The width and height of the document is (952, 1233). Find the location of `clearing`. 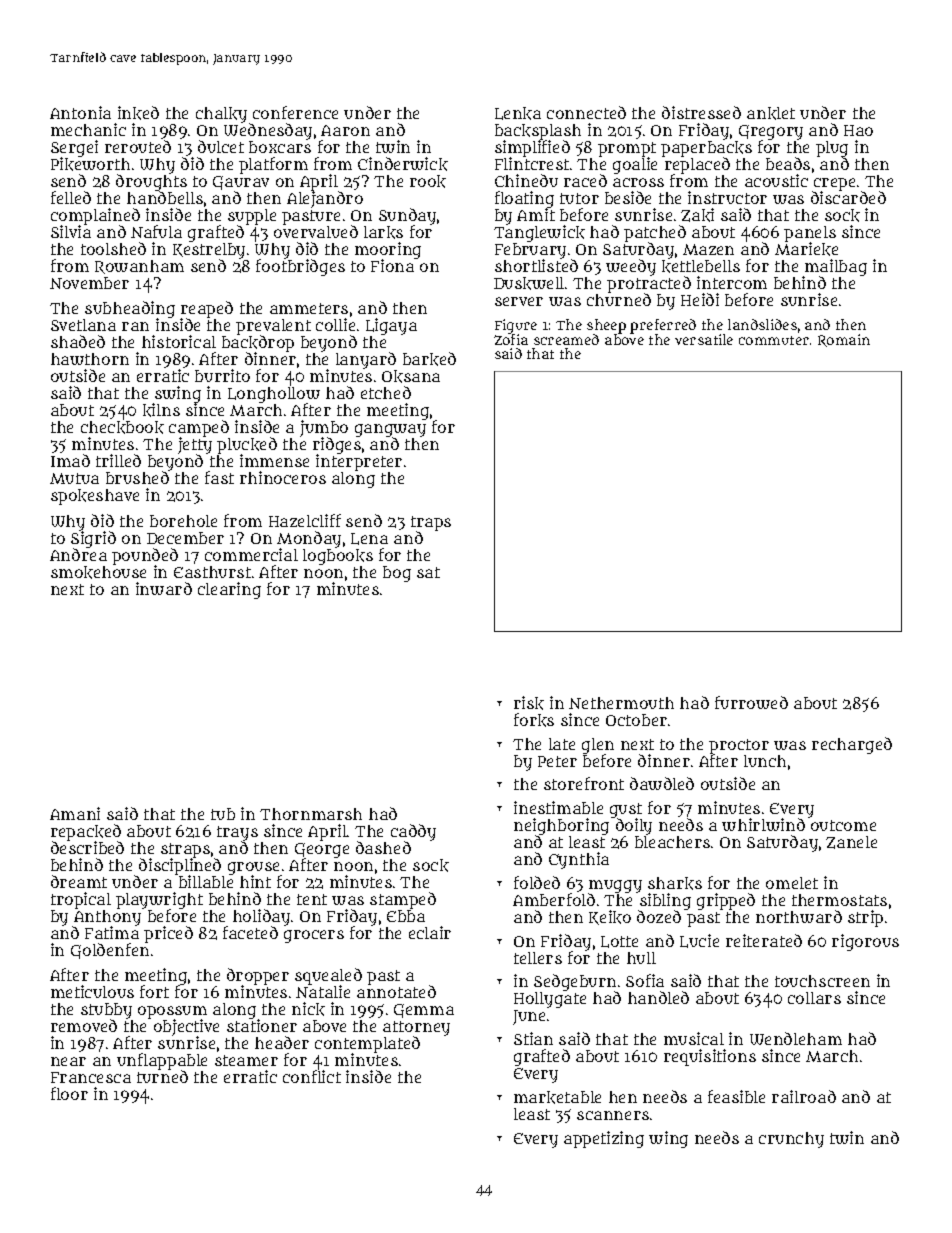

clearing is located at coordinates (229, 590).
